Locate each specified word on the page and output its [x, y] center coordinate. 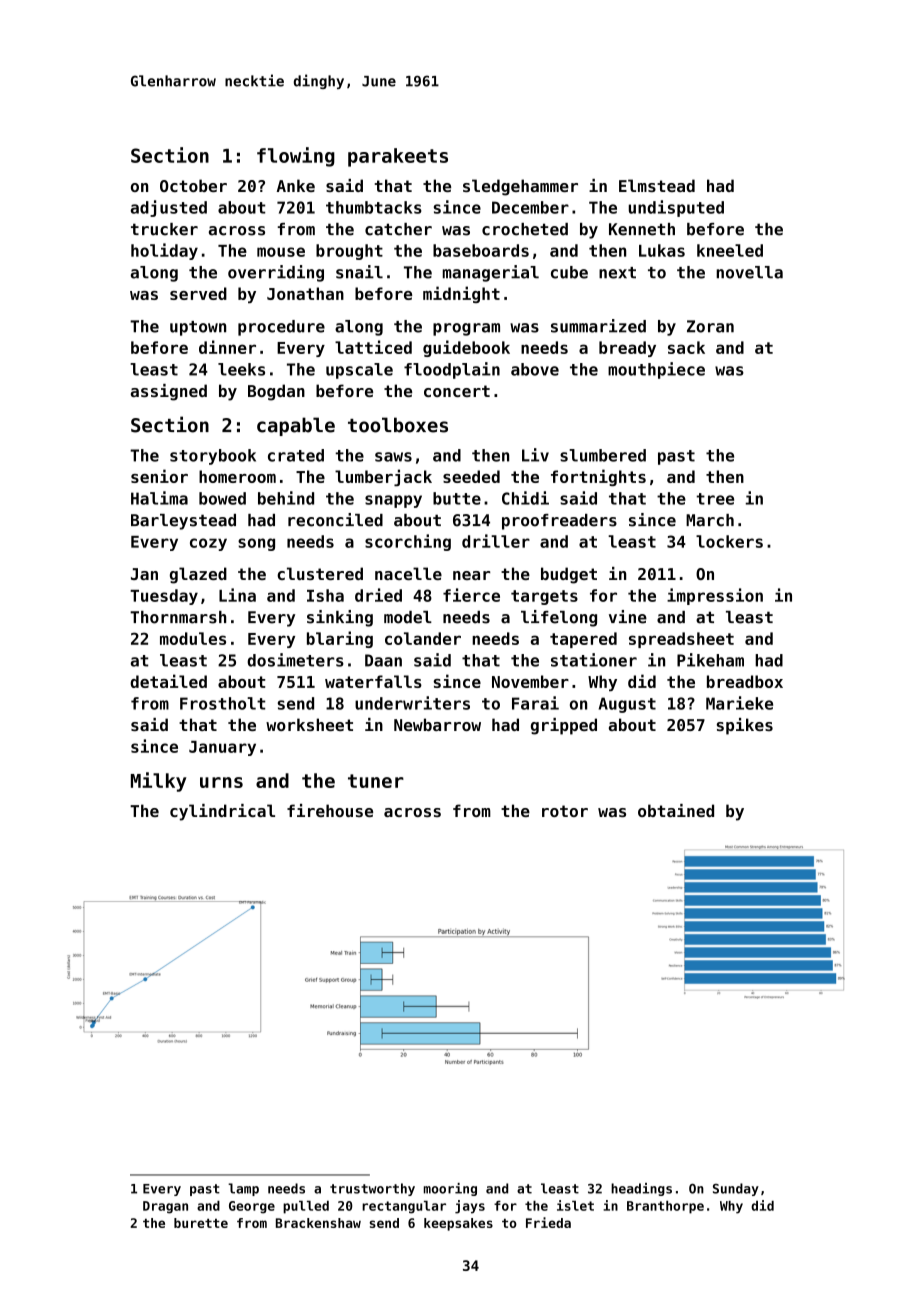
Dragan [165, 1207]
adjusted [169, 208]
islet [575, 1205]
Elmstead [657, 185]
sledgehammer [520, 187]
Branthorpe [665, 1207]
